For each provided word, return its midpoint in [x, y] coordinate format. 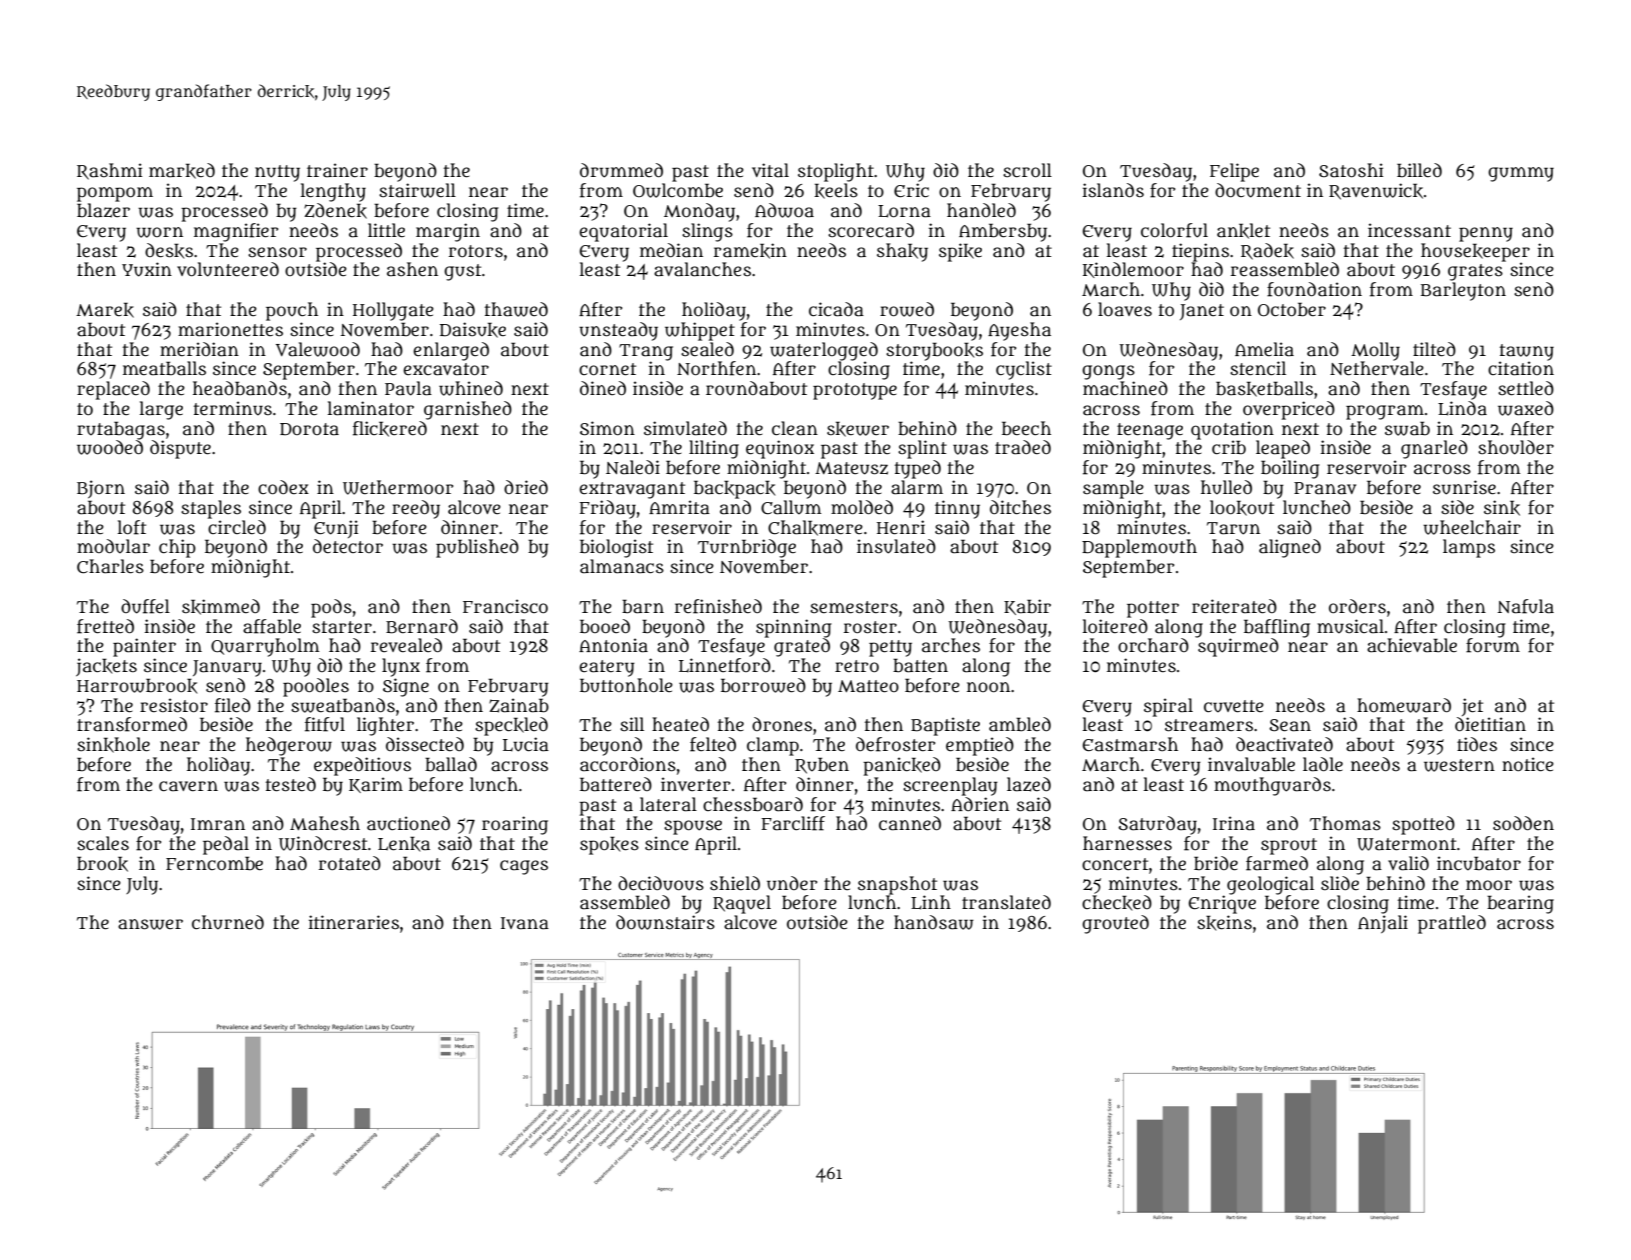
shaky [902, 252]
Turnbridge [747, 548]
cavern [188, 786]
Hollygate [393, 311]
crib [1229, 447]
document [1258, 190]
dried [526, 487]
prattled [1452, 924]
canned [910, 823]
